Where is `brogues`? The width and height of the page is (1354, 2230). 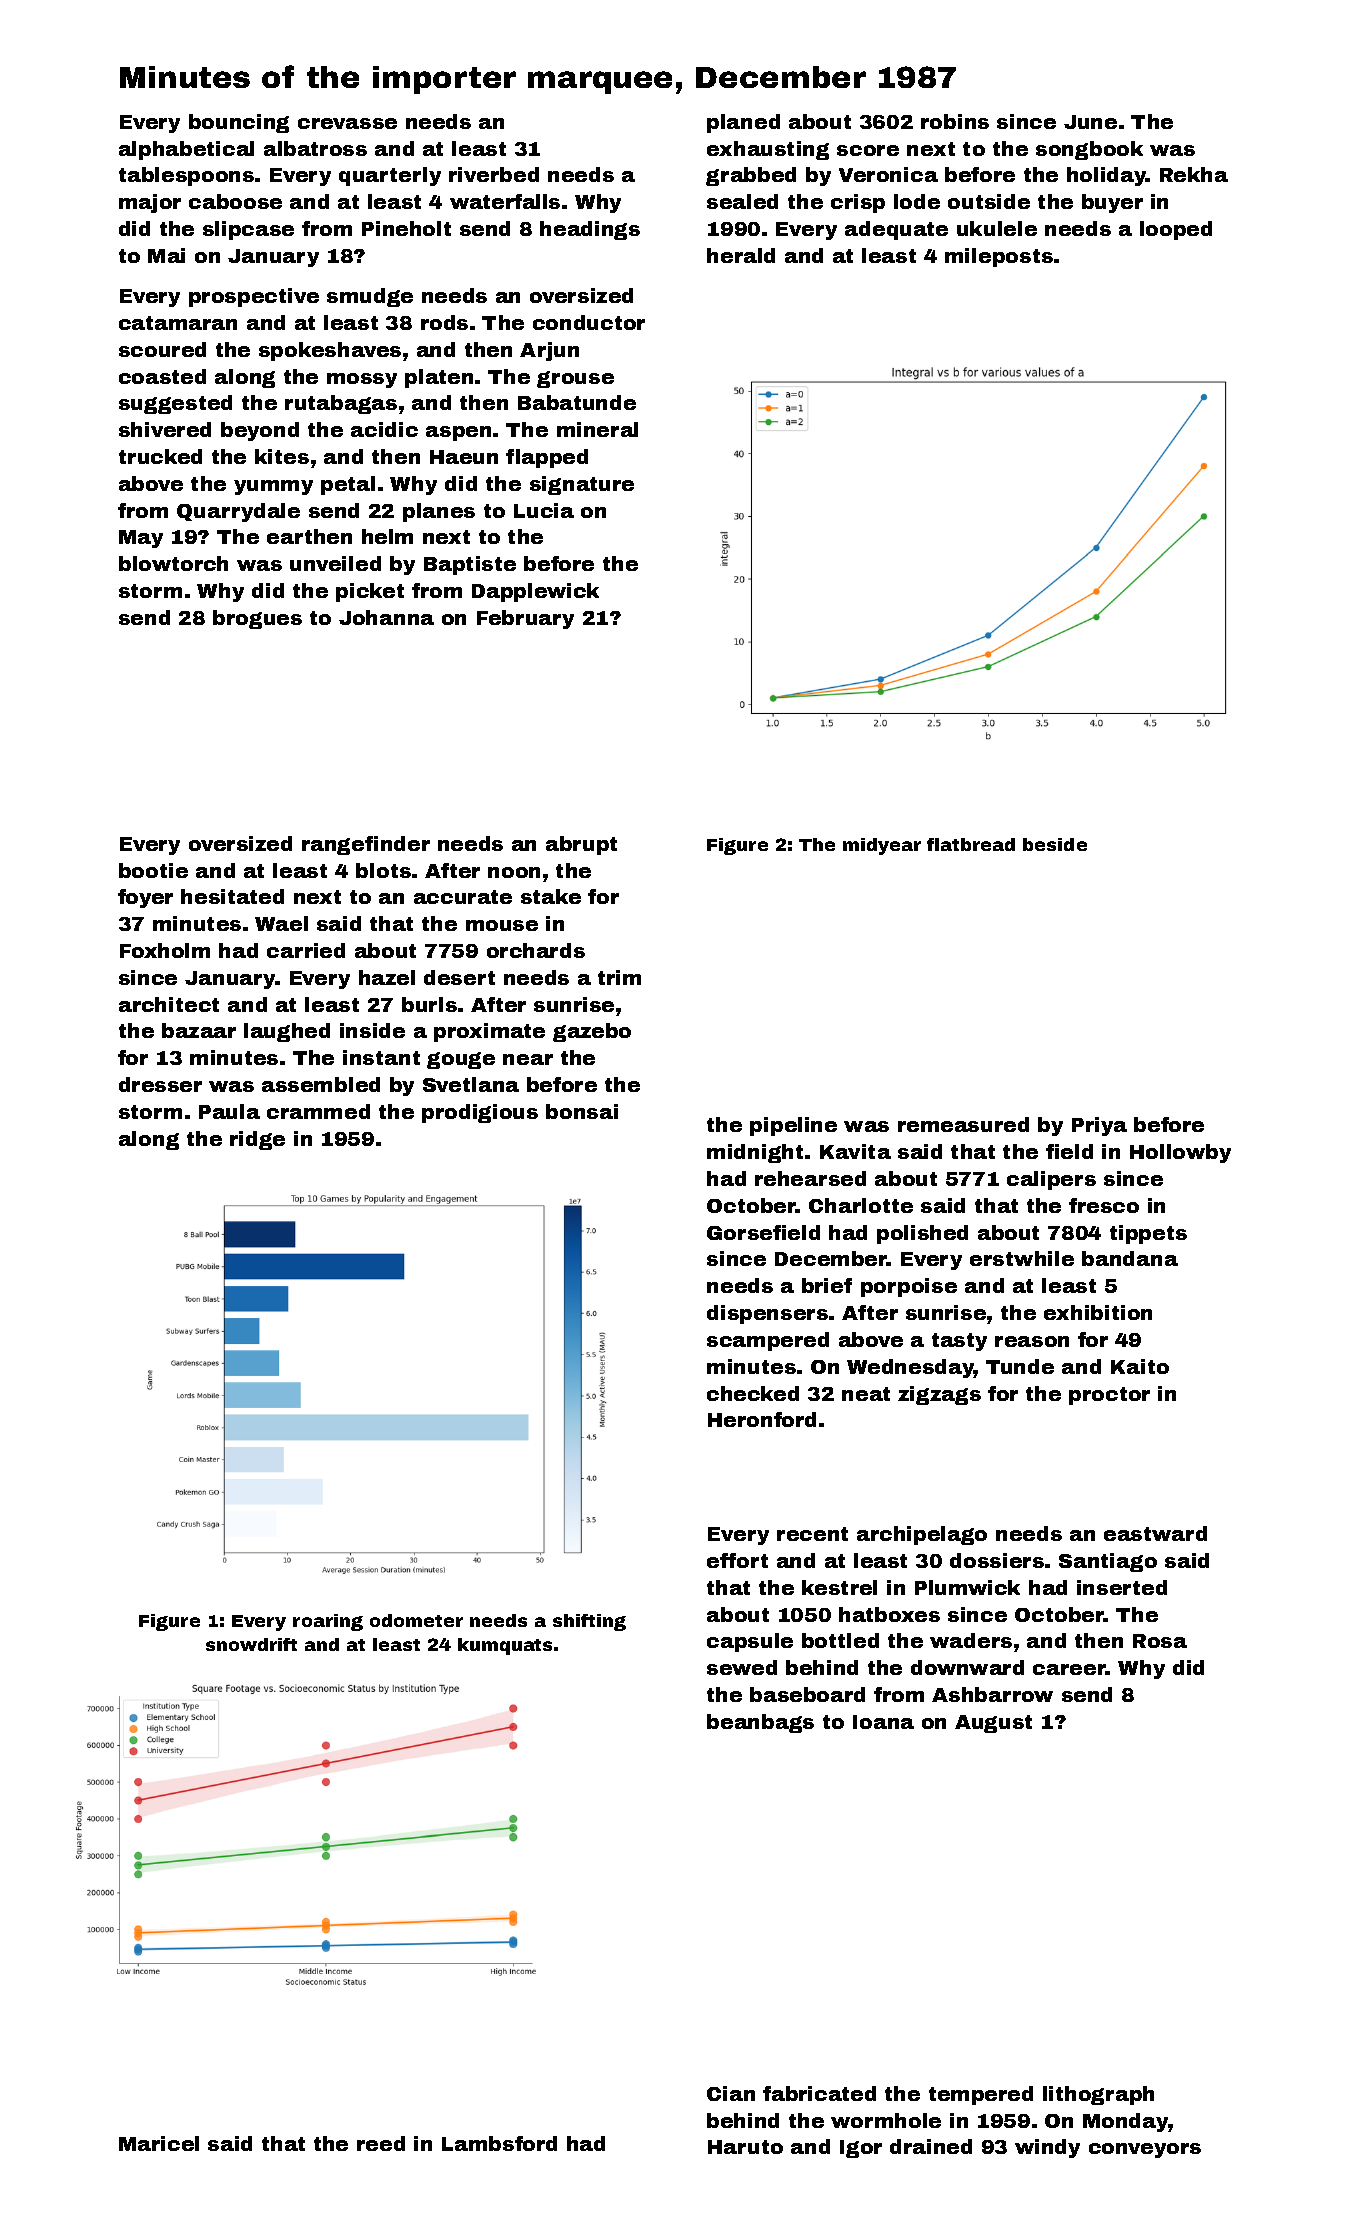 brogues is located at coordinates (257, 619).
